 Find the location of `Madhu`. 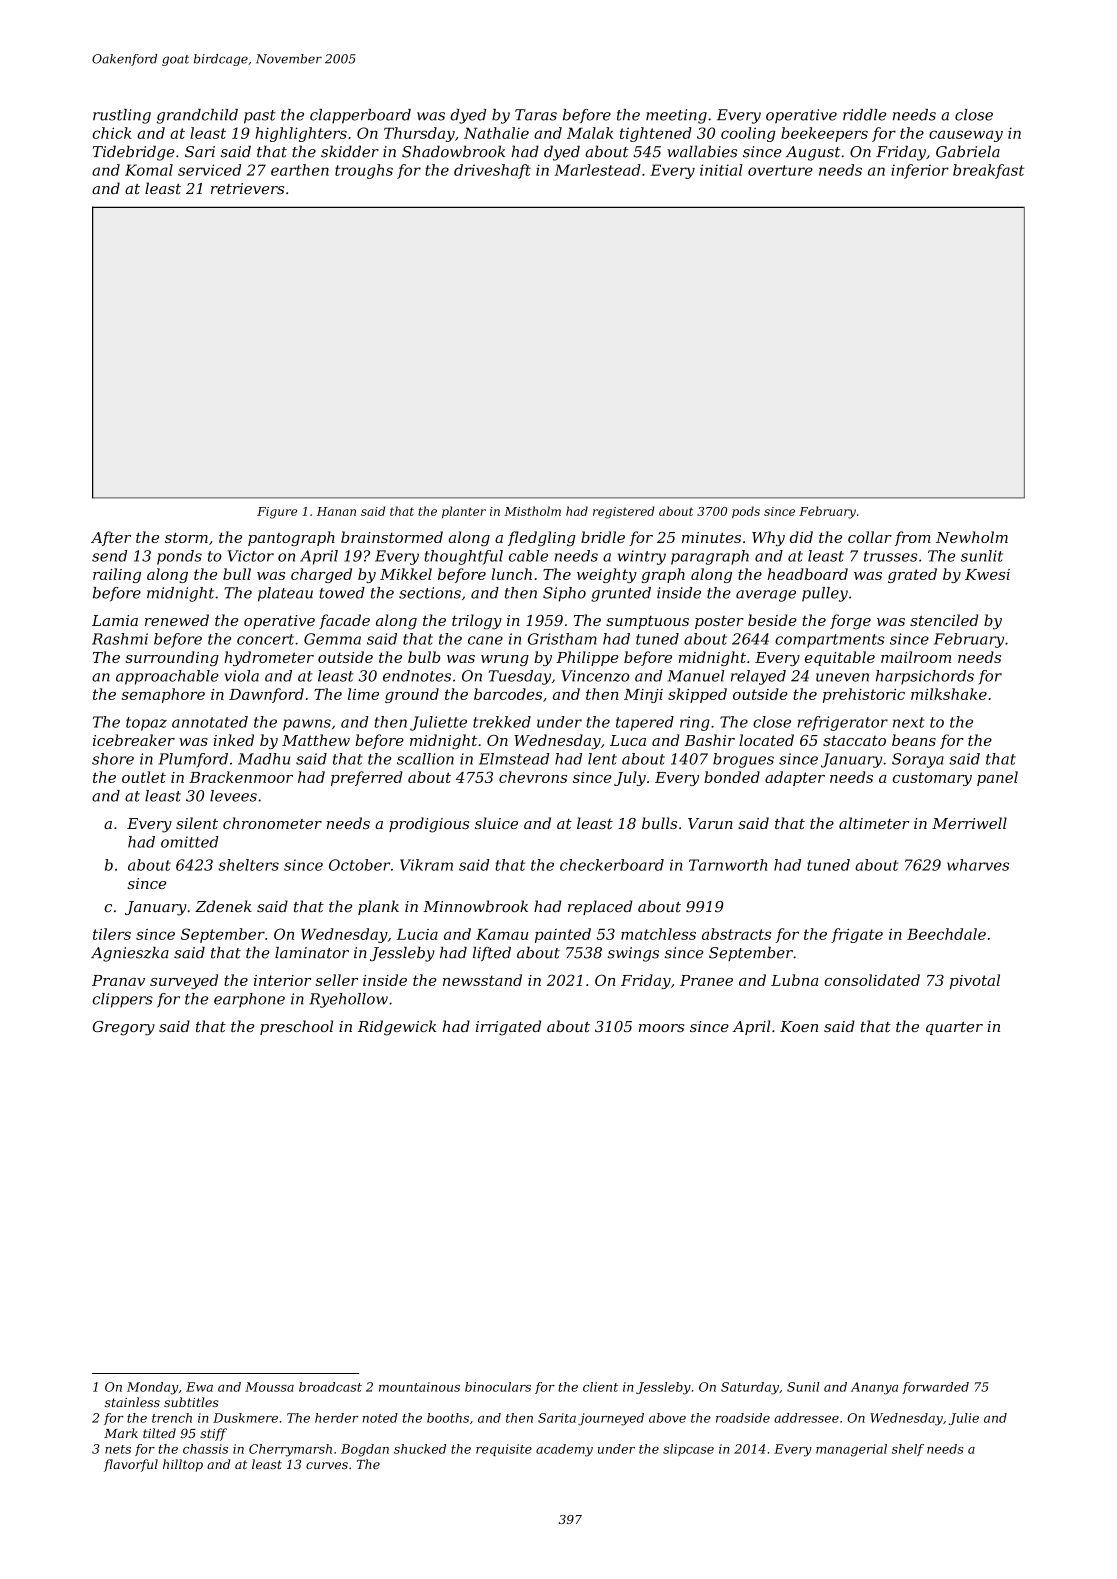

Madhu is located at coordinates (264, 759).
